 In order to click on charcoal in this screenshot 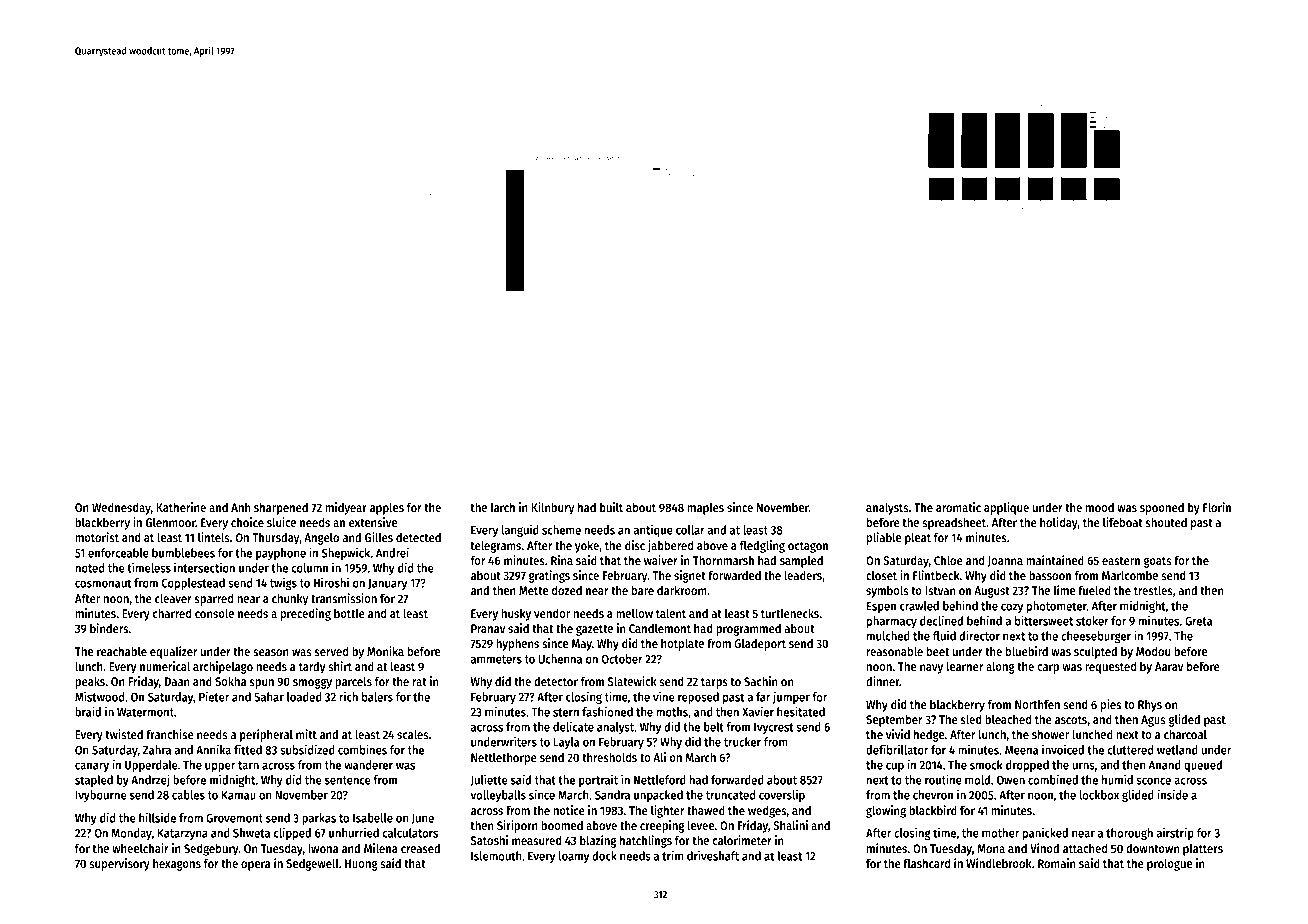, I will do `click(1185, 734)`.
